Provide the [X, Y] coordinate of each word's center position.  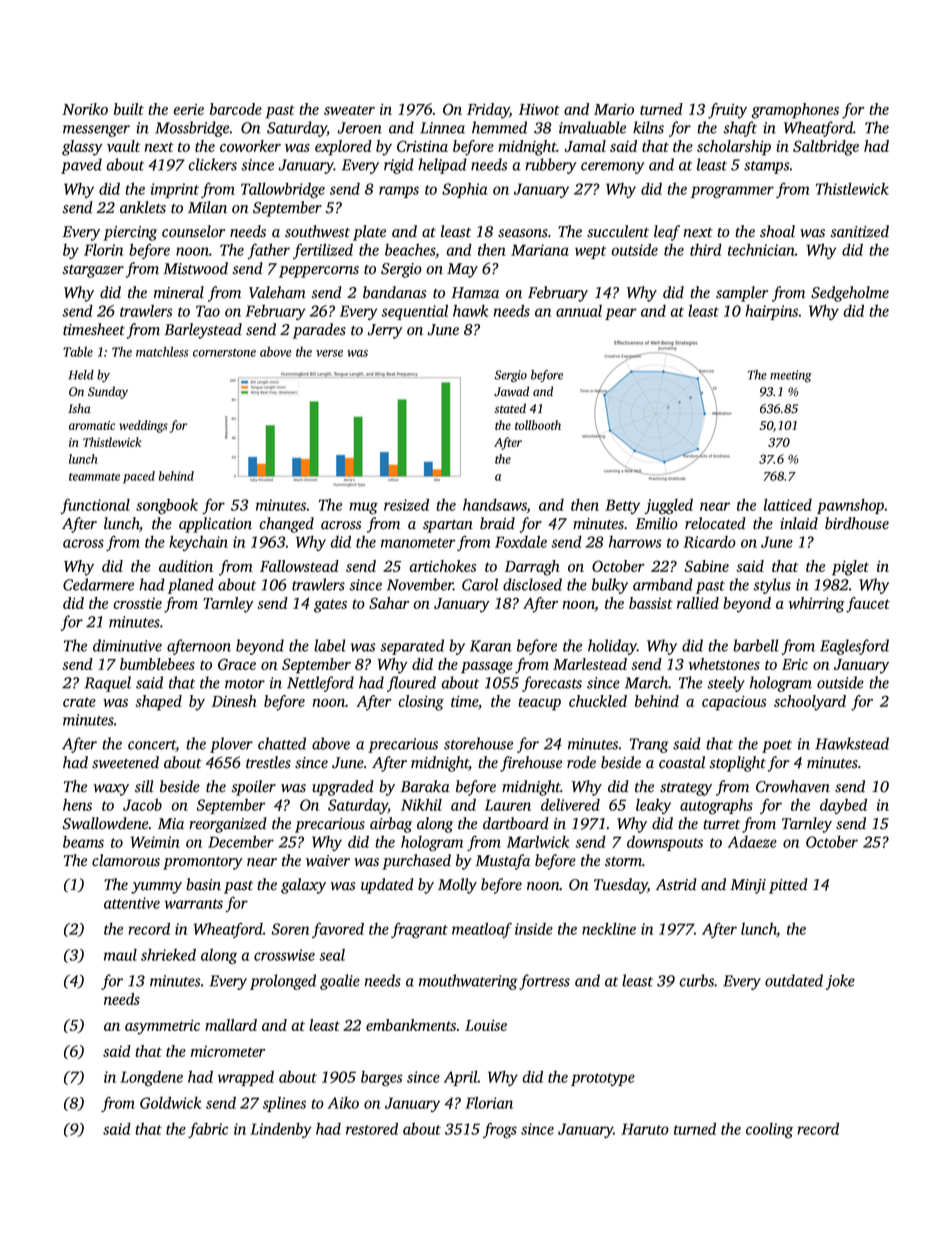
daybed [843, 806]
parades [319, 331]
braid [497, 523]
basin [203, 884]
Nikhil [421, 805]
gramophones [795, 111]
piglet [850, 568]
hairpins [771, 312]
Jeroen [360, 128]
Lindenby [281, 1130]
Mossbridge [192, 129]
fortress [544, 982]
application [215, 525]
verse [329, 353]
